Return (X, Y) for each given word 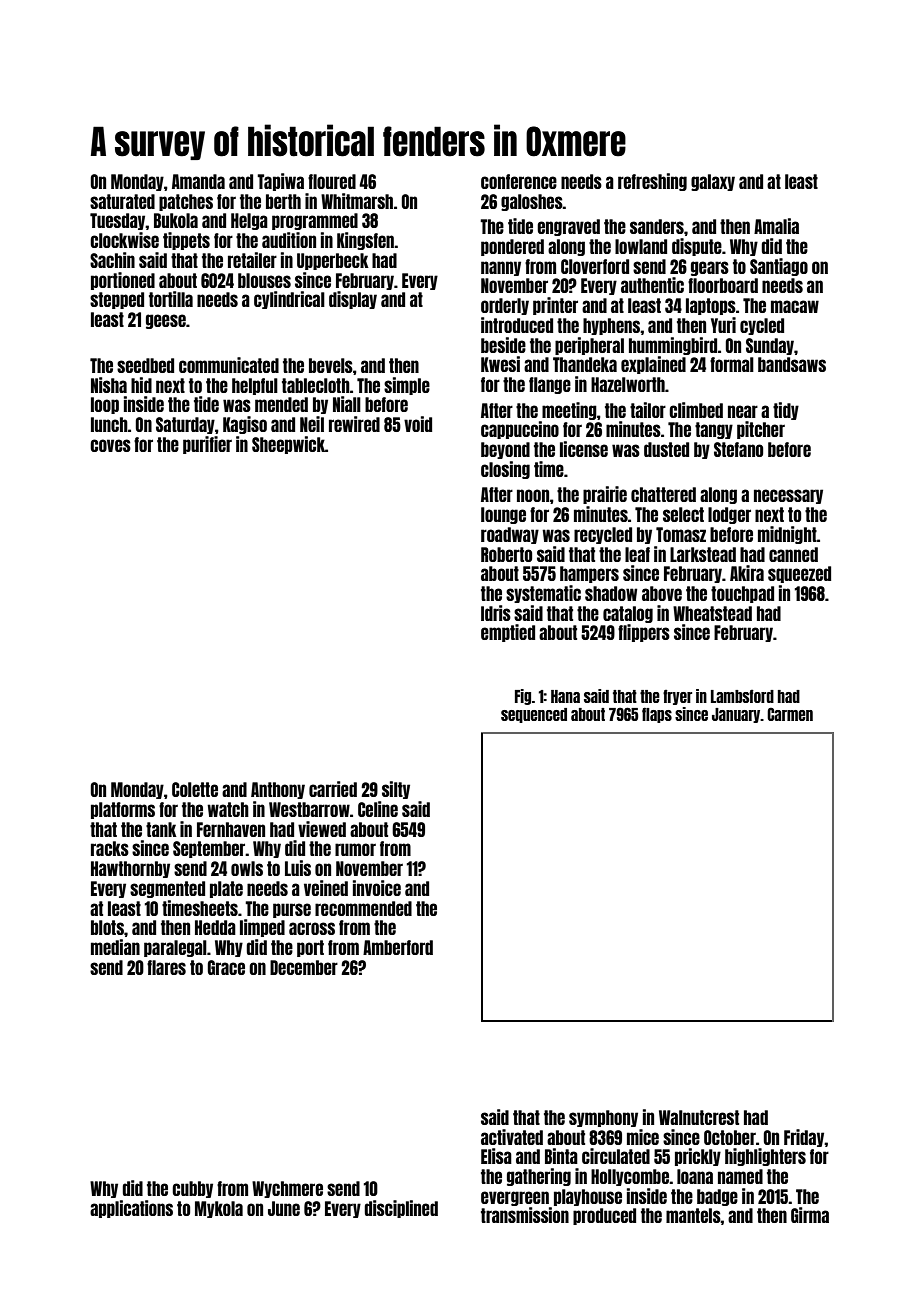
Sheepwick (288, 445)
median (115, 947)
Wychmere (287, 1189)
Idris (496, 613)
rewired (354, 424)
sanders (657, 226)
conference (519, 181)
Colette (195, 789)
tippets (186, 241)
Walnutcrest (699, 1117)
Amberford (398, 947)
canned (793, 554)
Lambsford (742, 696)
